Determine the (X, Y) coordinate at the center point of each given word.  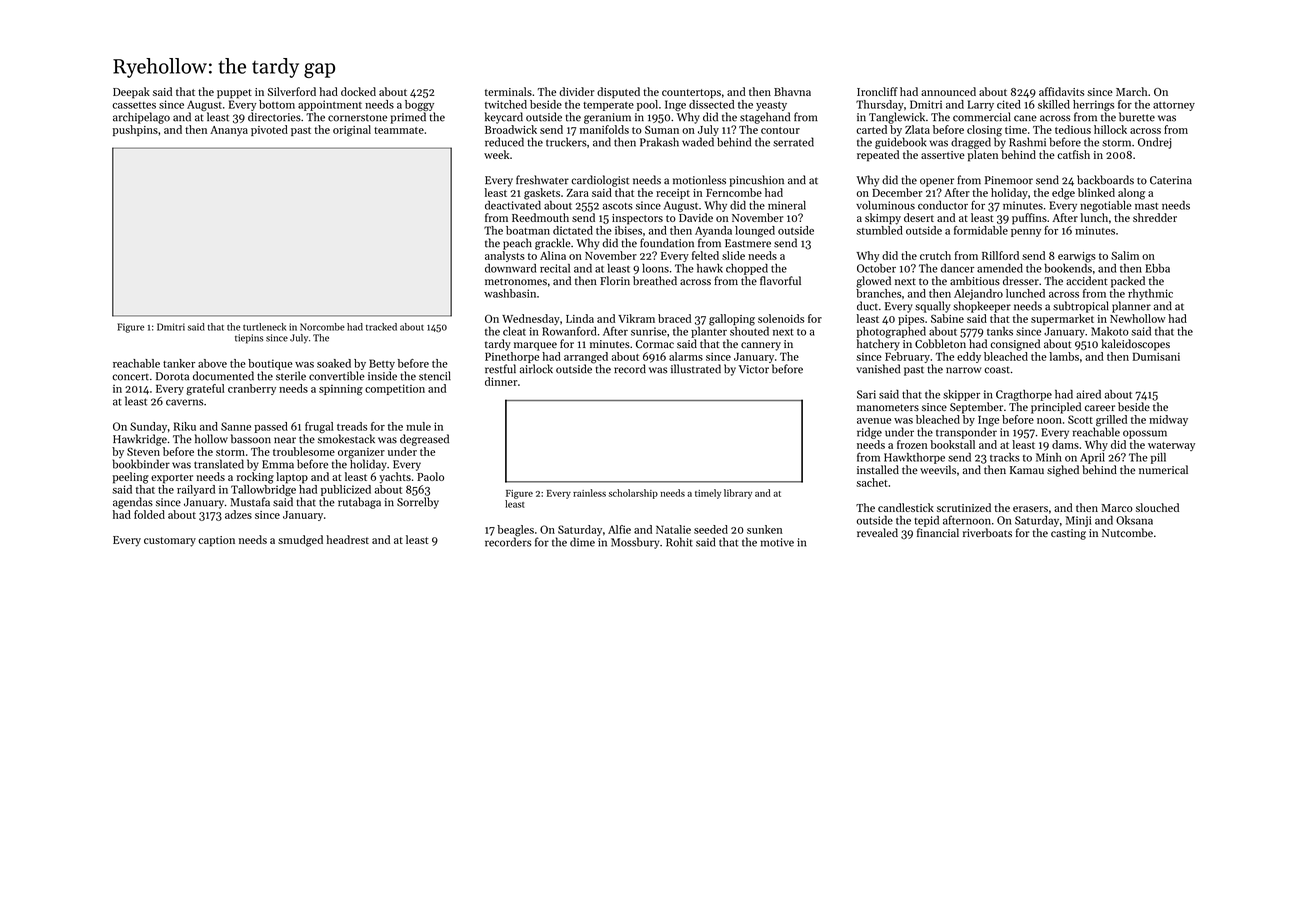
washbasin (510, 293)
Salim (1125, 255)
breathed (655, 280)
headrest (347, 539)
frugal (319, 427)
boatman (528, 230)
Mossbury (635, 543)
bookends (1068, 268)
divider (576, 91)
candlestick (906, 507)
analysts (505, 256)
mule (418, 426)
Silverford (292, 91)
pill (1158, 458)
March (1131, 91)
